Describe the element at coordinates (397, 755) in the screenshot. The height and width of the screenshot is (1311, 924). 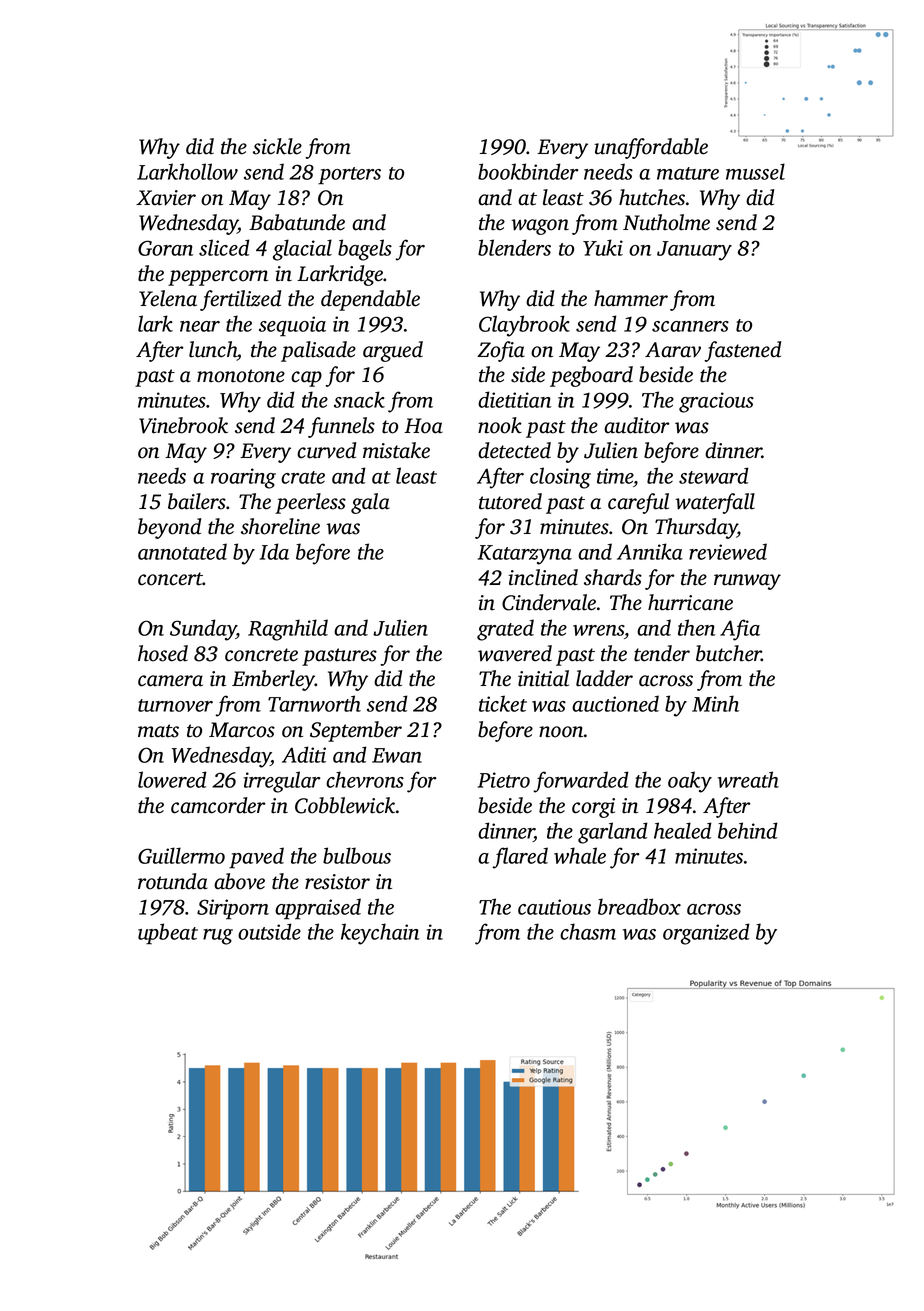
I see `Ewan` at that location.
